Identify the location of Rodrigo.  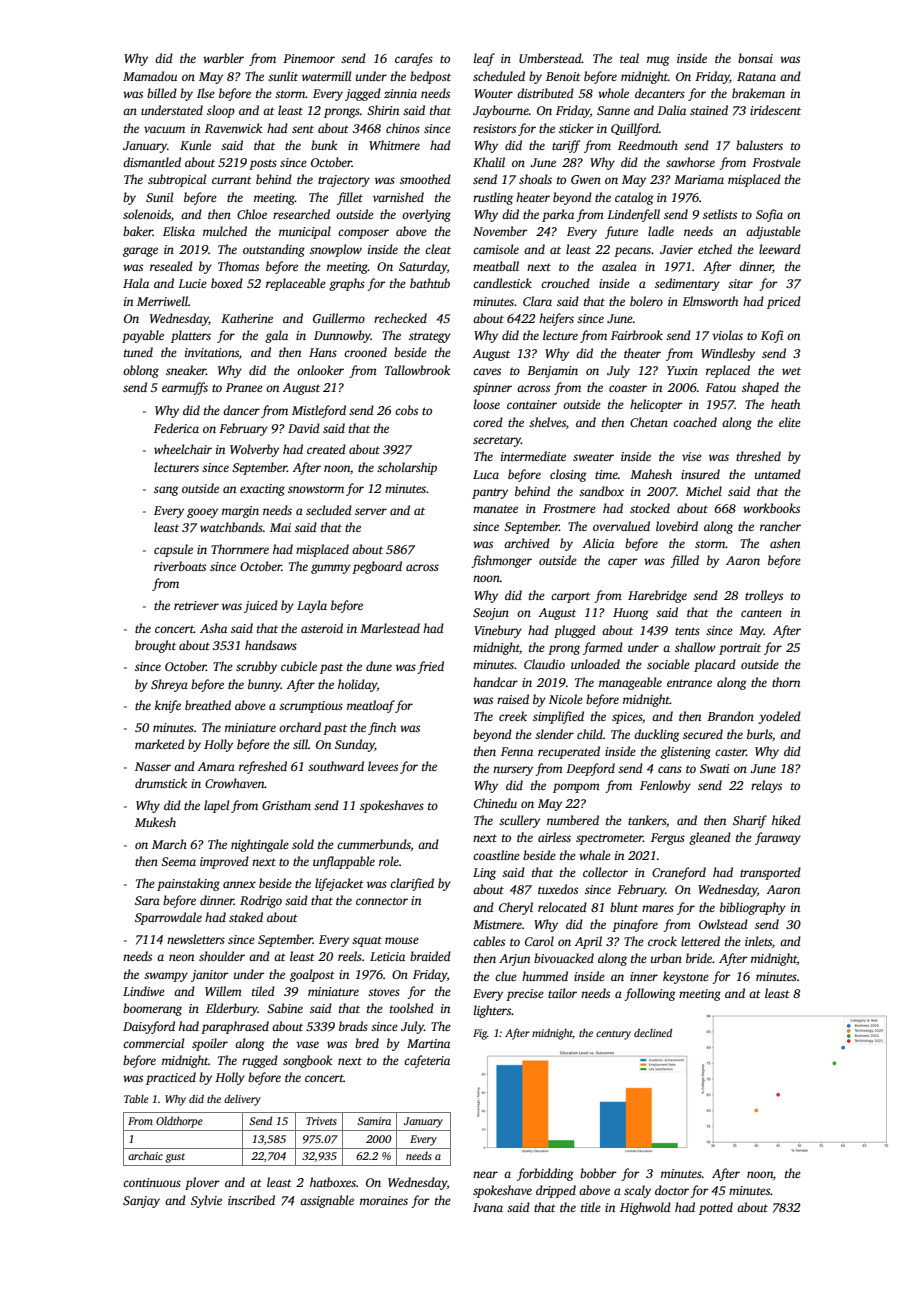
(261, 901).
